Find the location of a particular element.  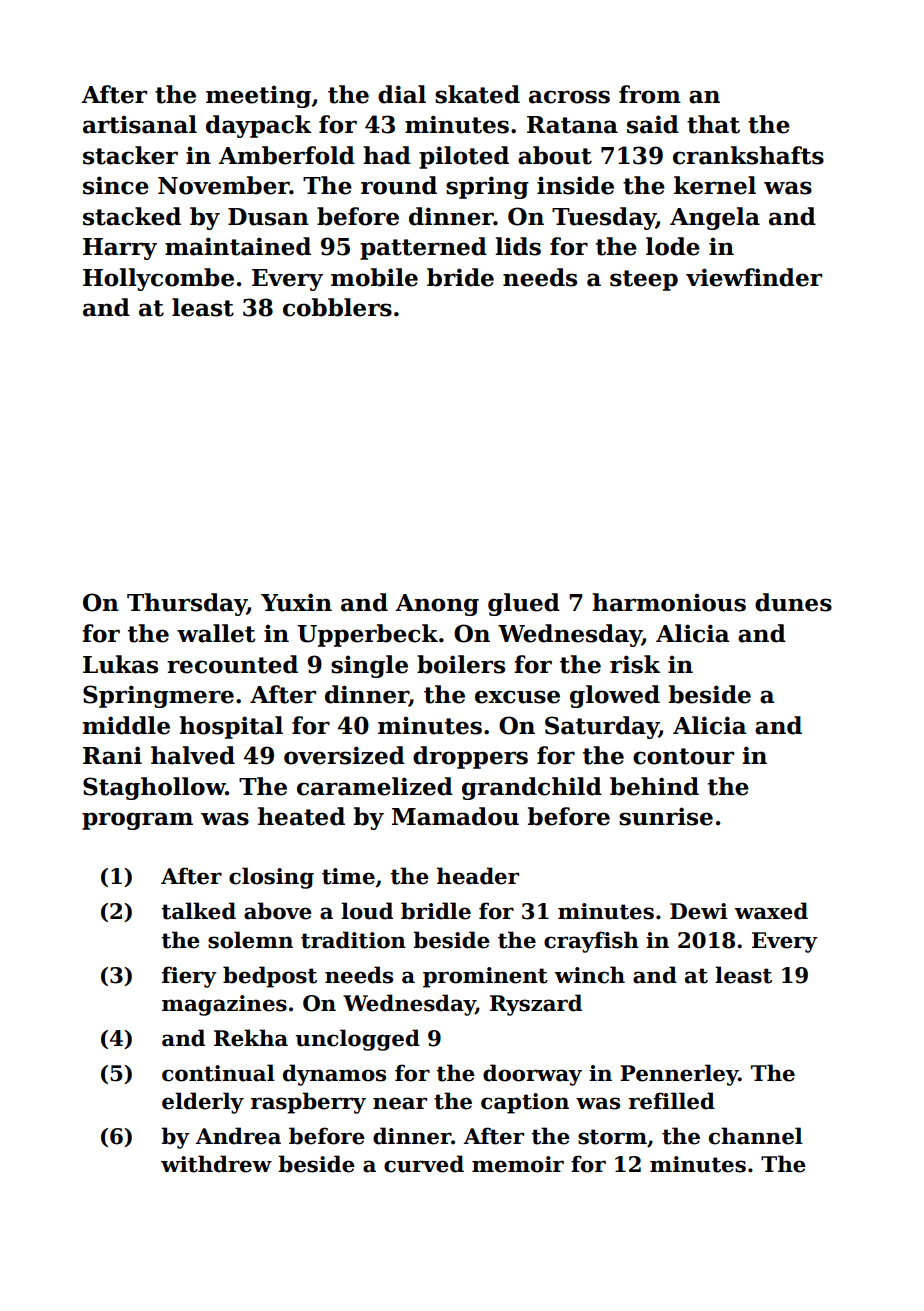

meeting is located at coordinates (258, 96).
